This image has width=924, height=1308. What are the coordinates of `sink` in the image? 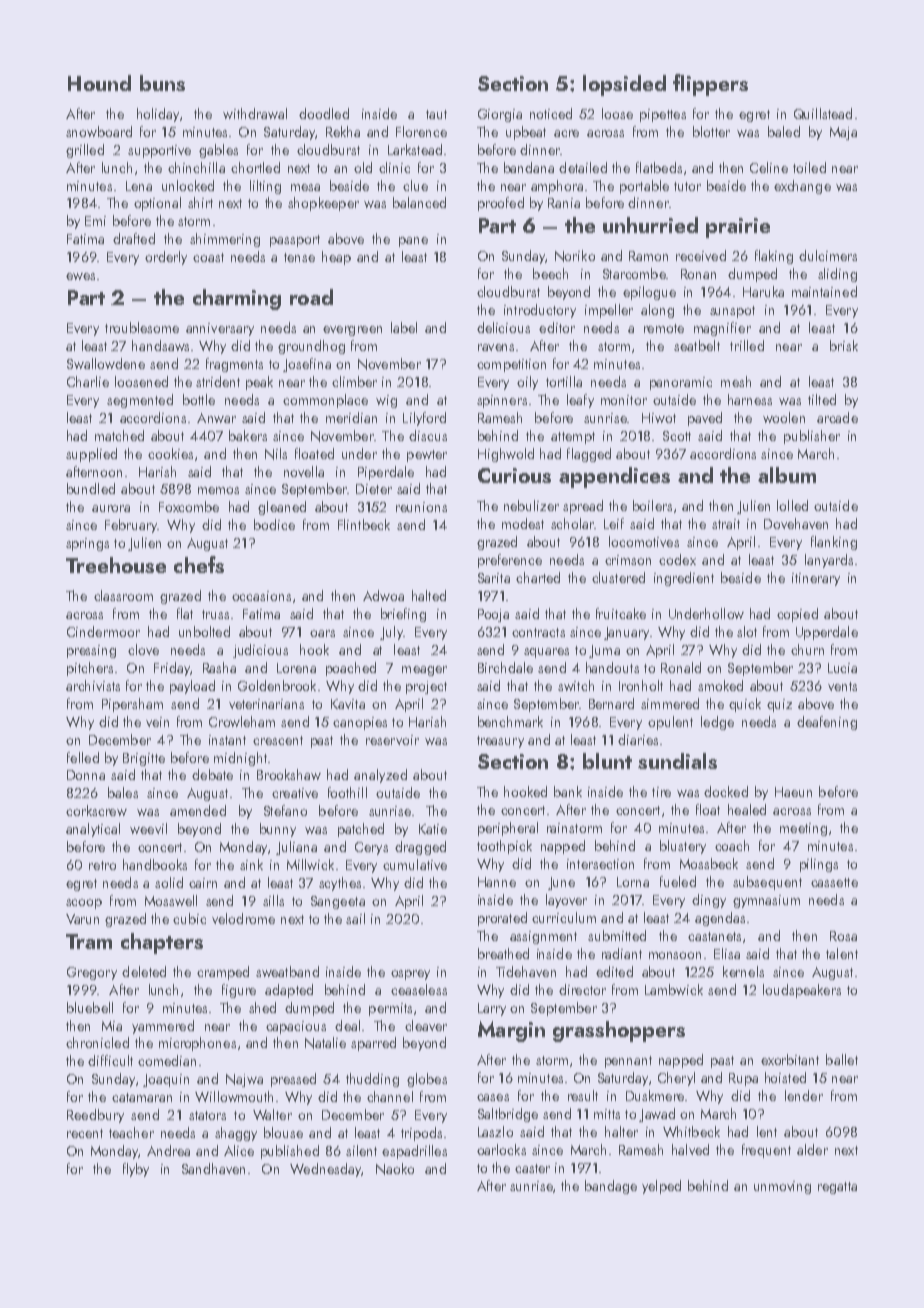 It's located at (251, 864).
